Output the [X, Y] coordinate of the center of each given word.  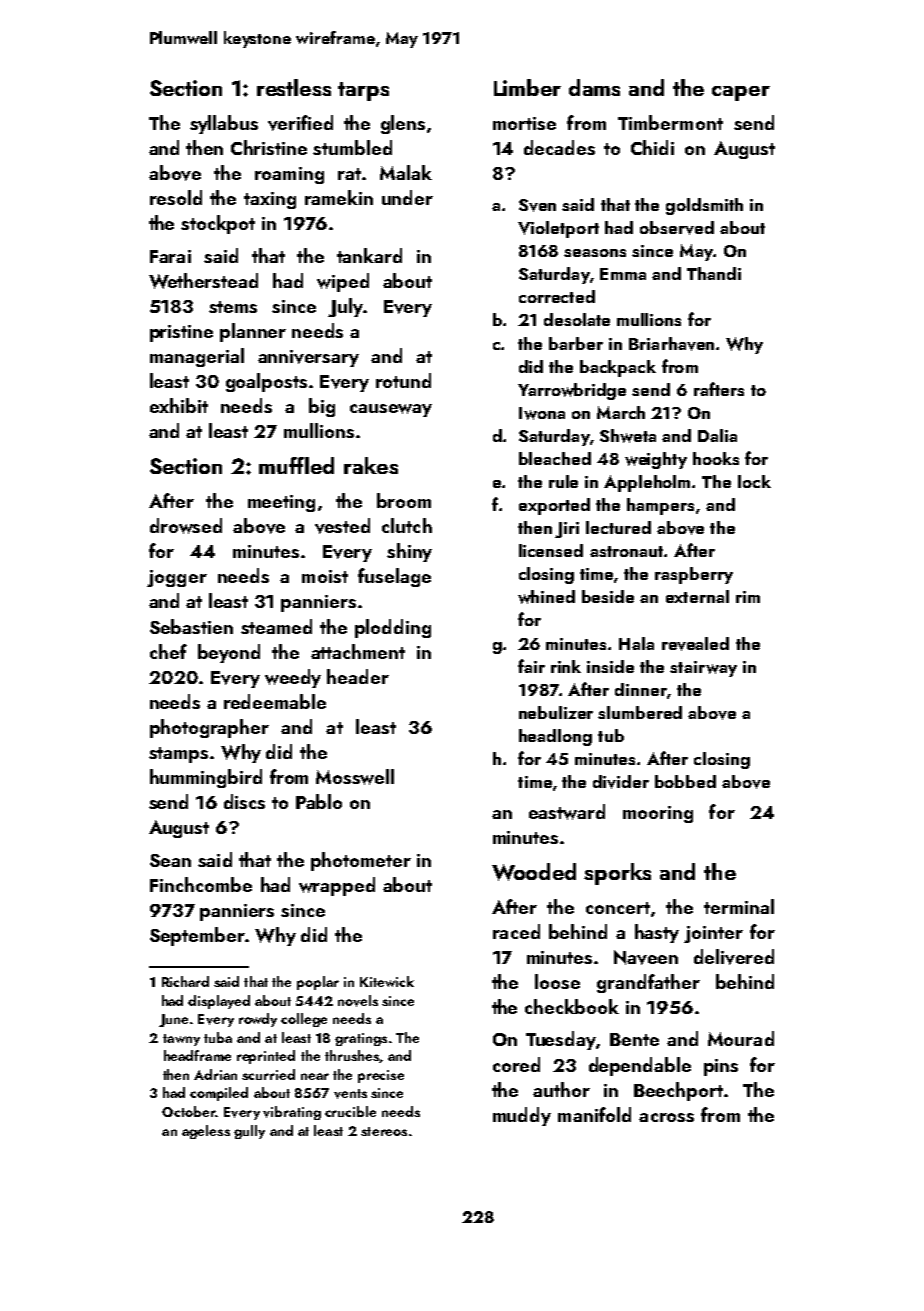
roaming [289, 175]
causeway [391, 410]
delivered [734, 957]
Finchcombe [201, 884]
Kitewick [387, 981]
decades [559, 147]
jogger [177, 578]
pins [721, 1067]
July [345, 307]
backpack [618, 368]
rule [563, 481]
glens [403, 124]
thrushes [352, 1055]
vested [342, 526]
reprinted [266, 1057]
